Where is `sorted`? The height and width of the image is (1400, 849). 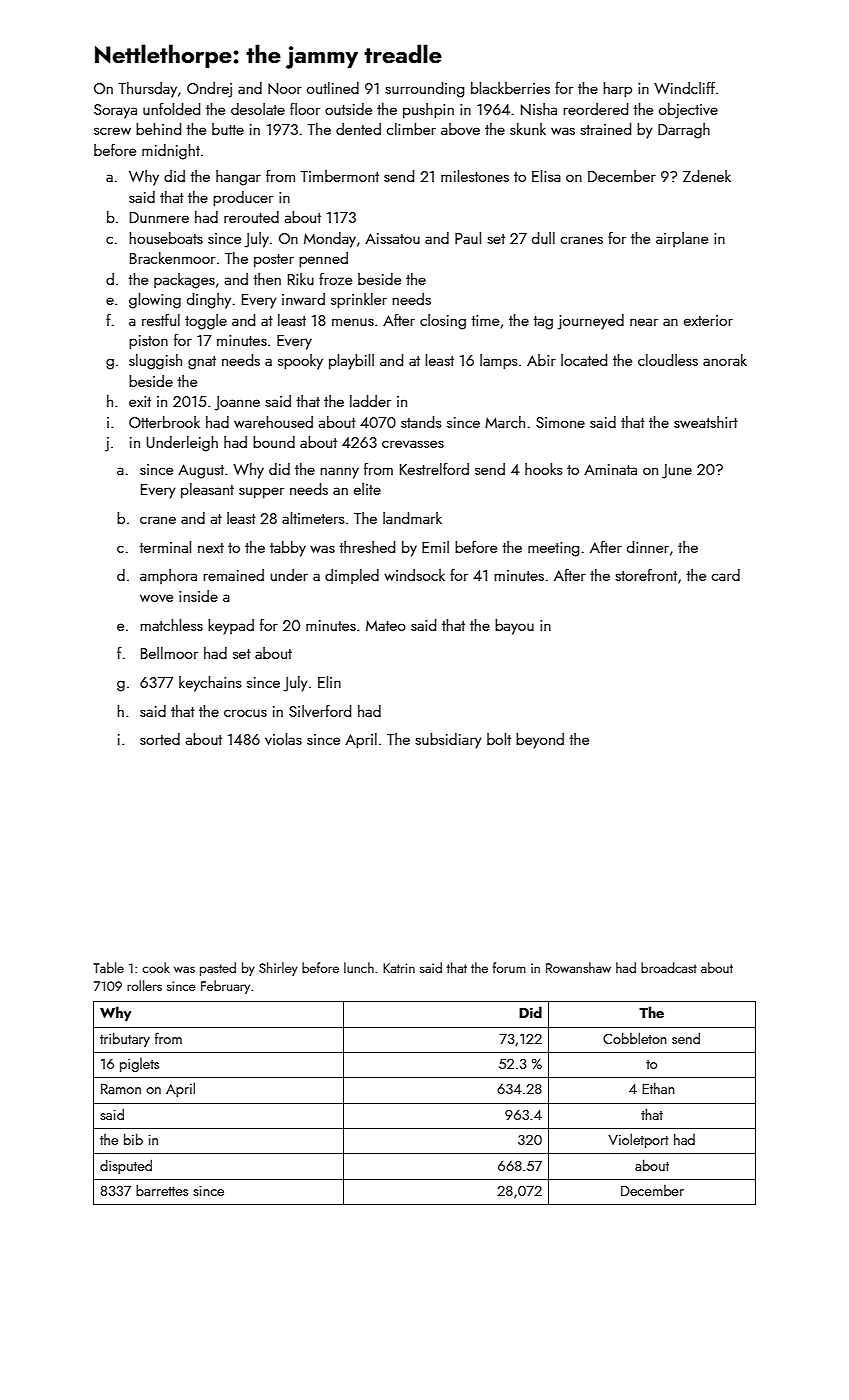 sorted is located at coordinates (160, 739).
